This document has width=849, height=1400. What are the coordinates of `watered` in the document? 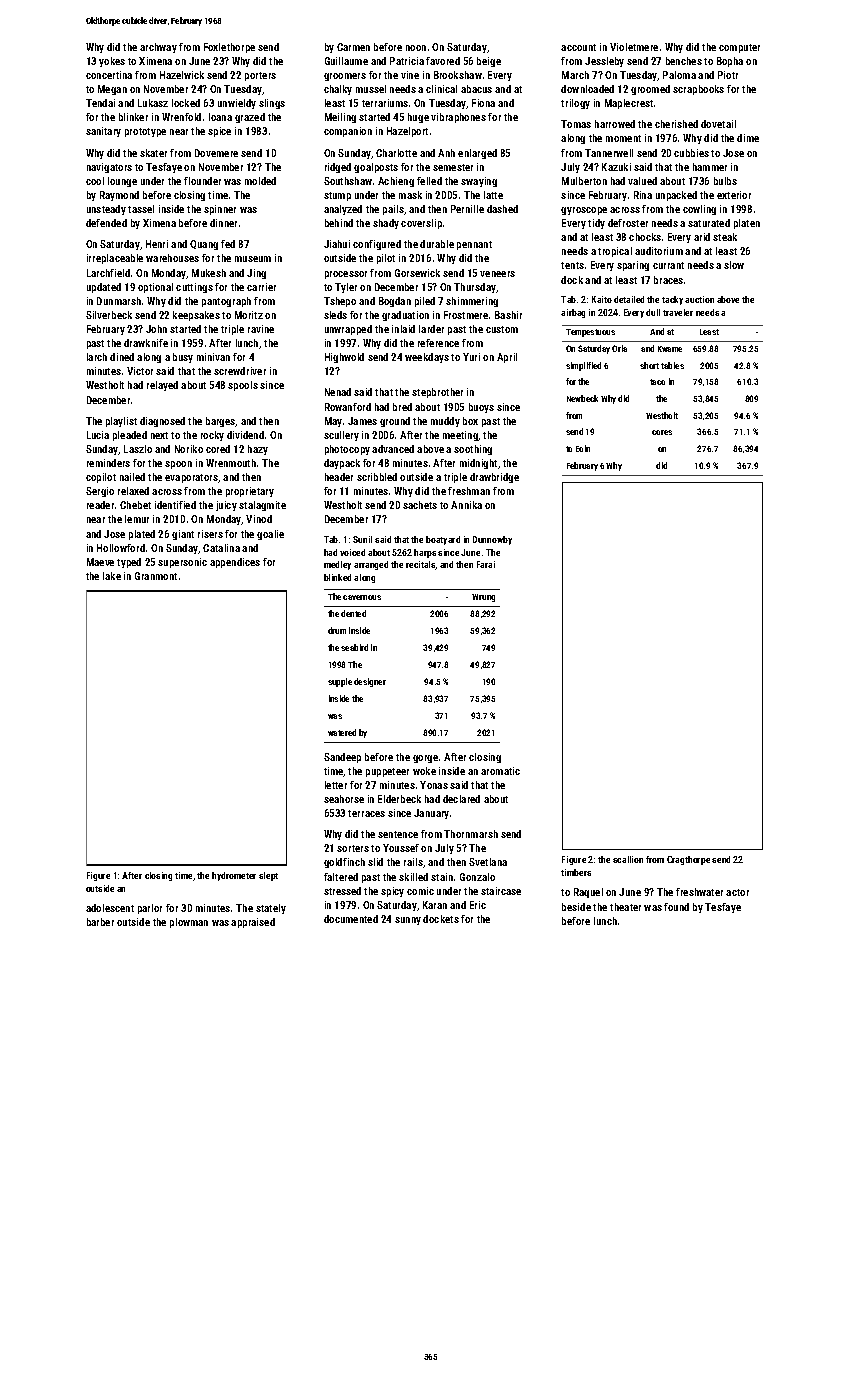 It's located at (342, 732).
